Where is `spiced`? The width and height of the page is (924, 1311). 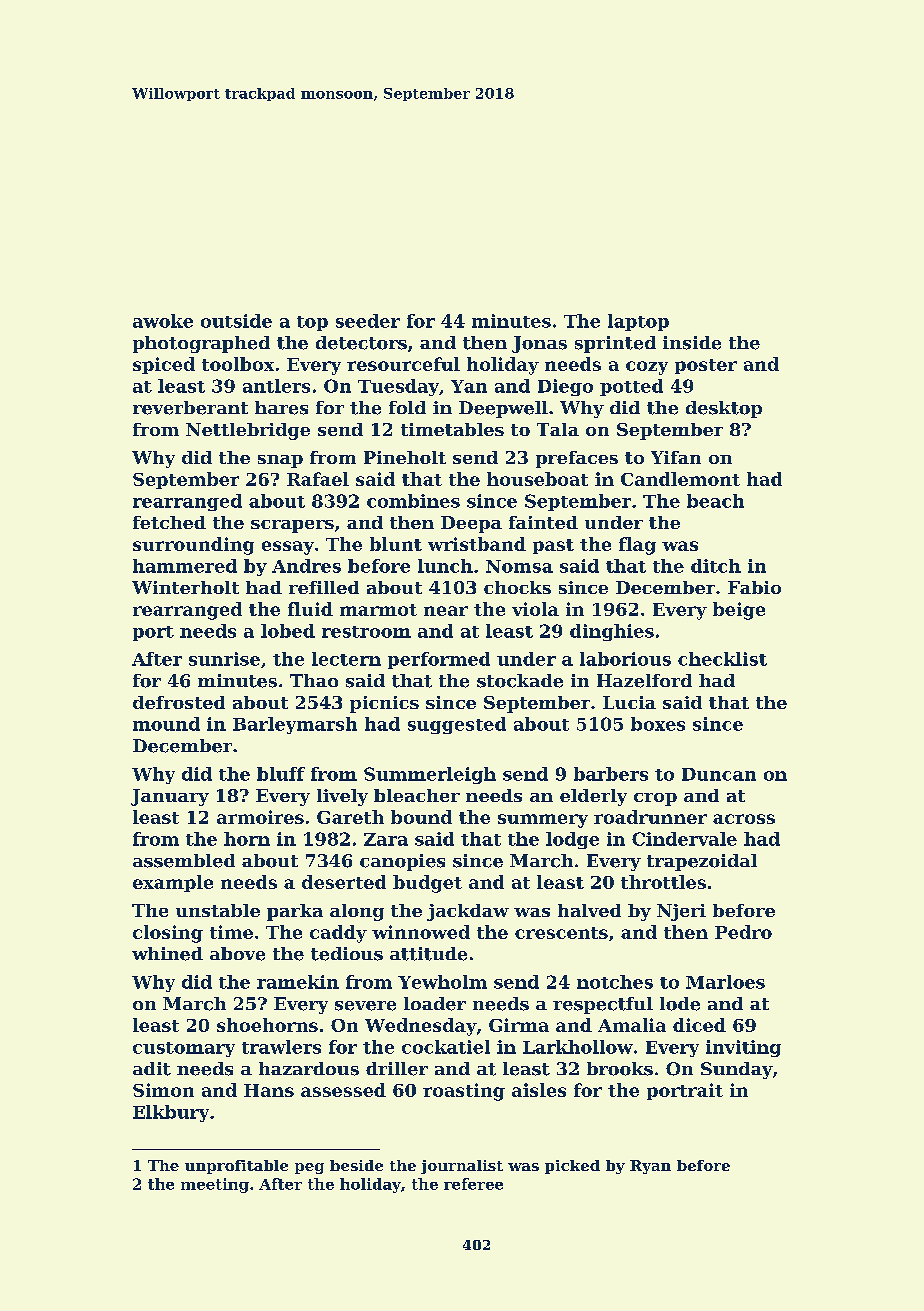 spiced is located at coordinates (164, 365).
